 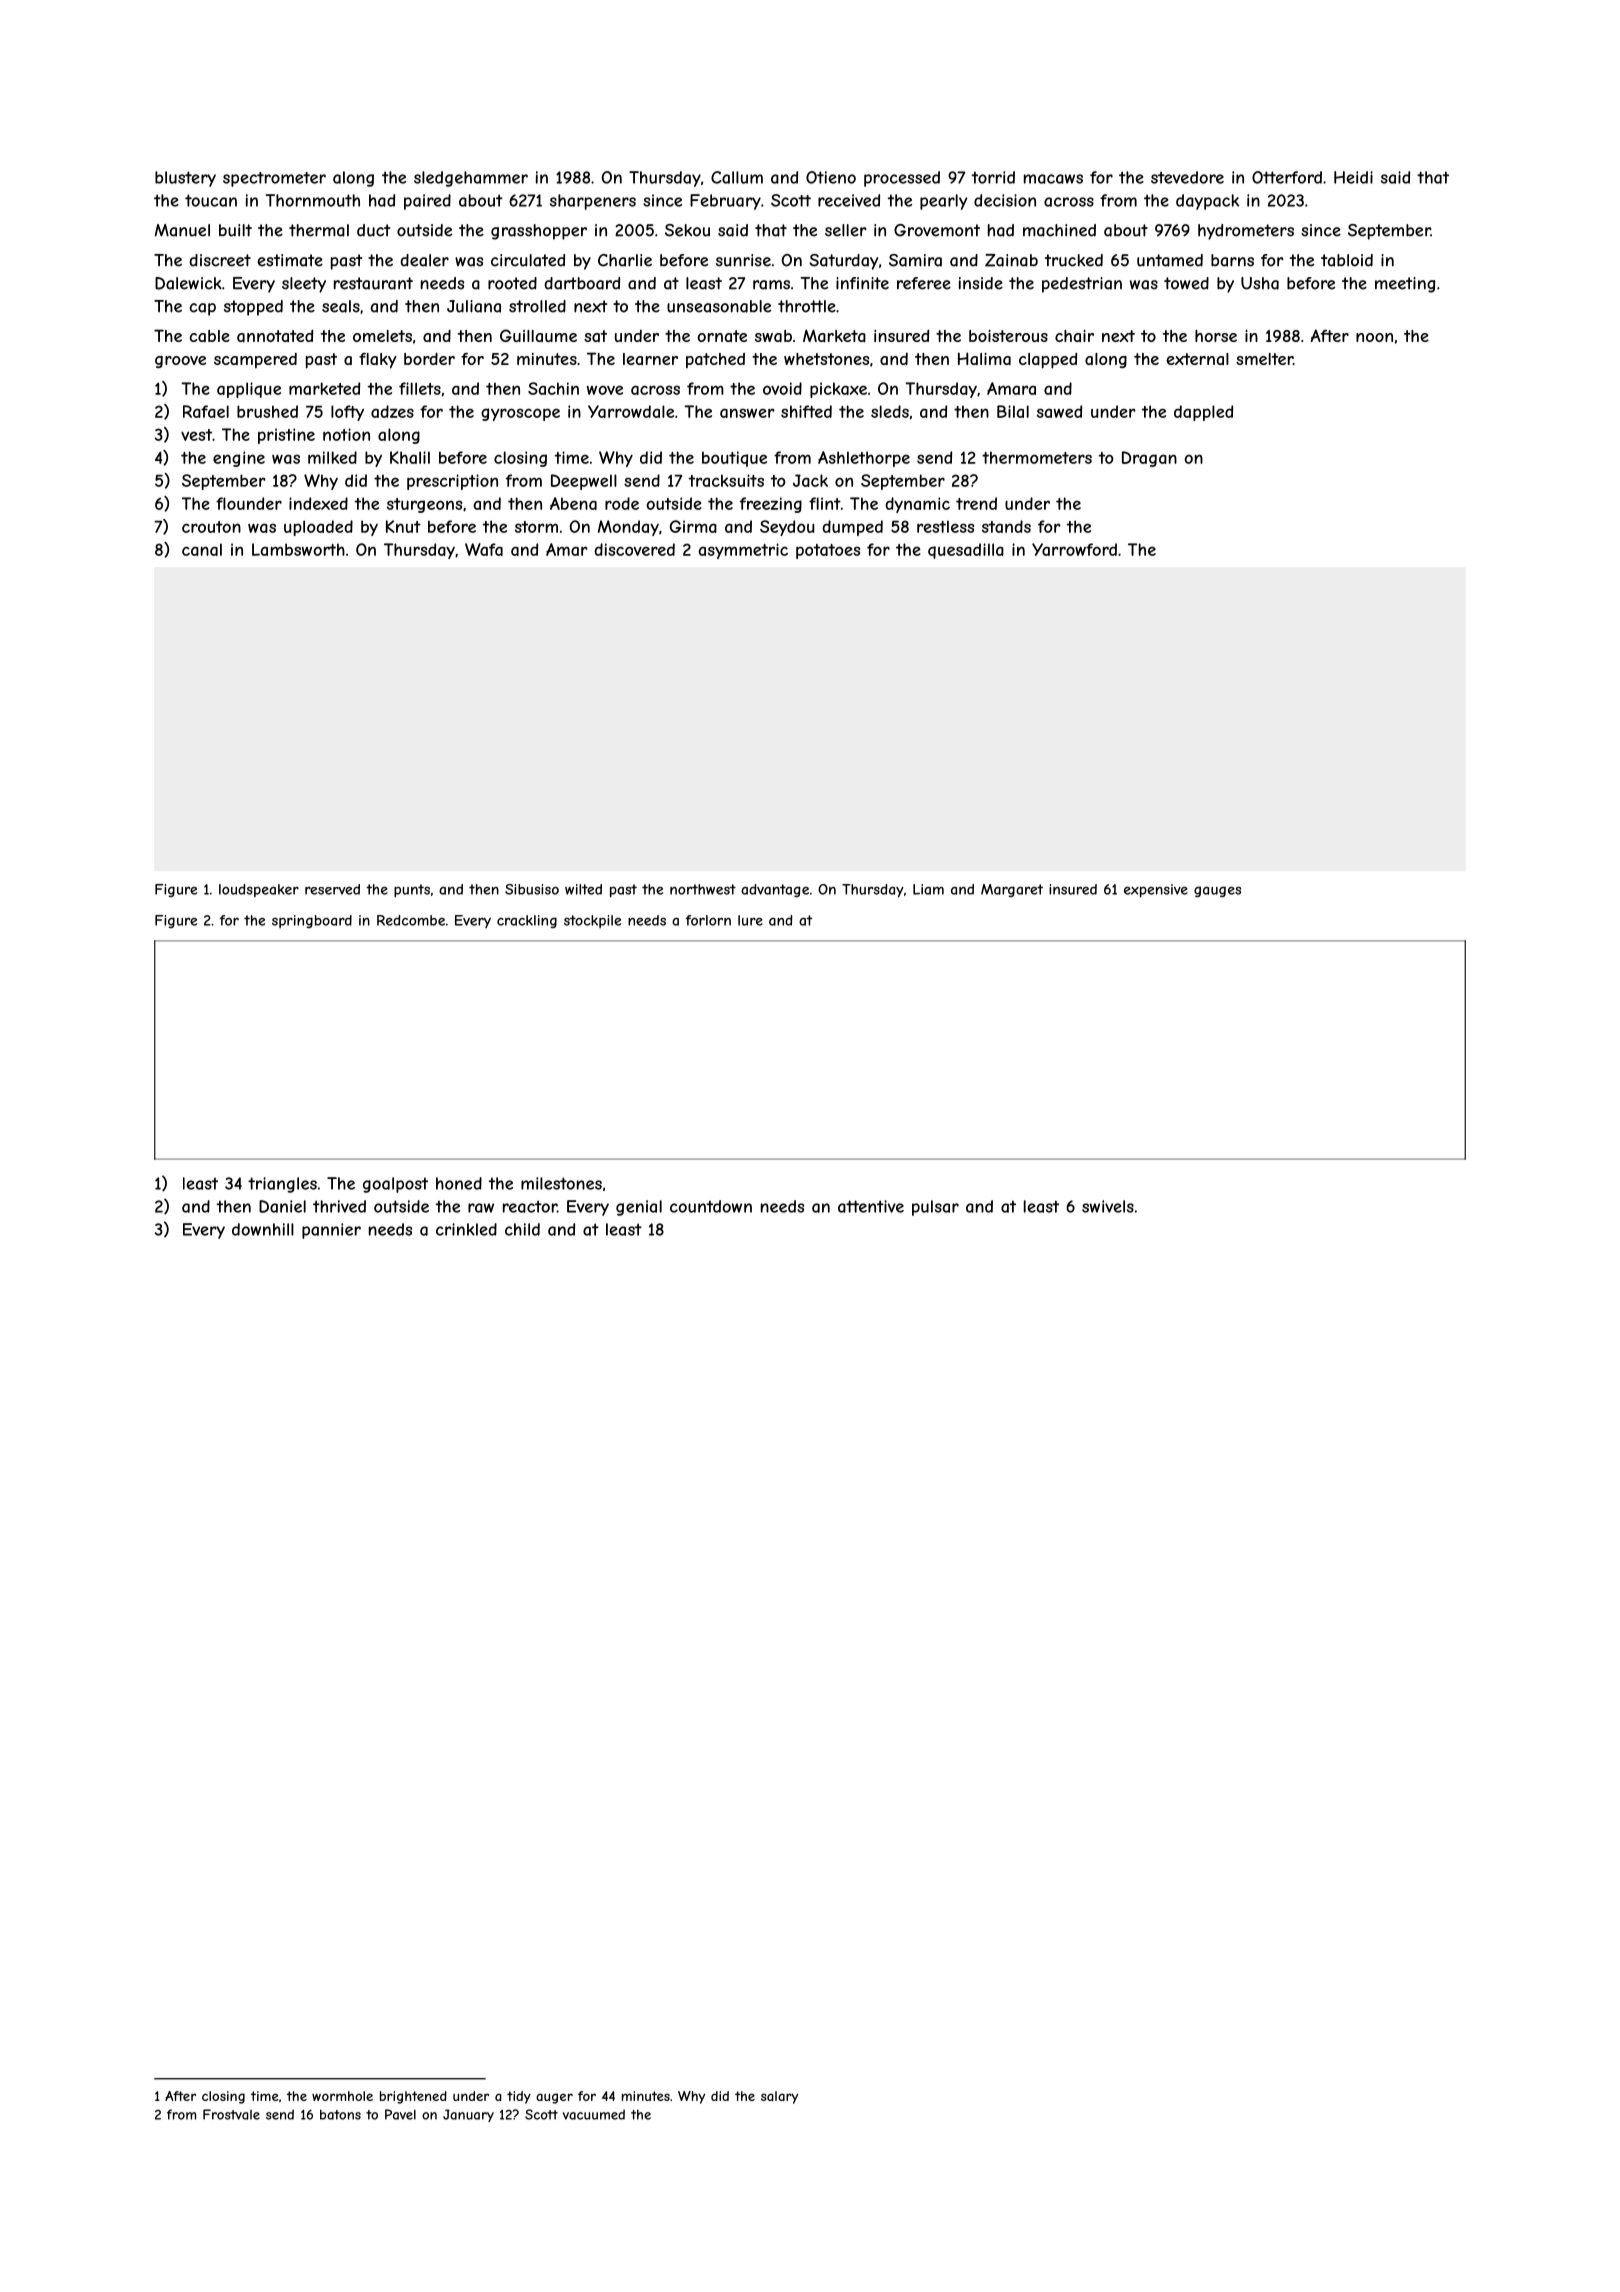 I want to click on sledgehammer, so click(x=471, y=179).
